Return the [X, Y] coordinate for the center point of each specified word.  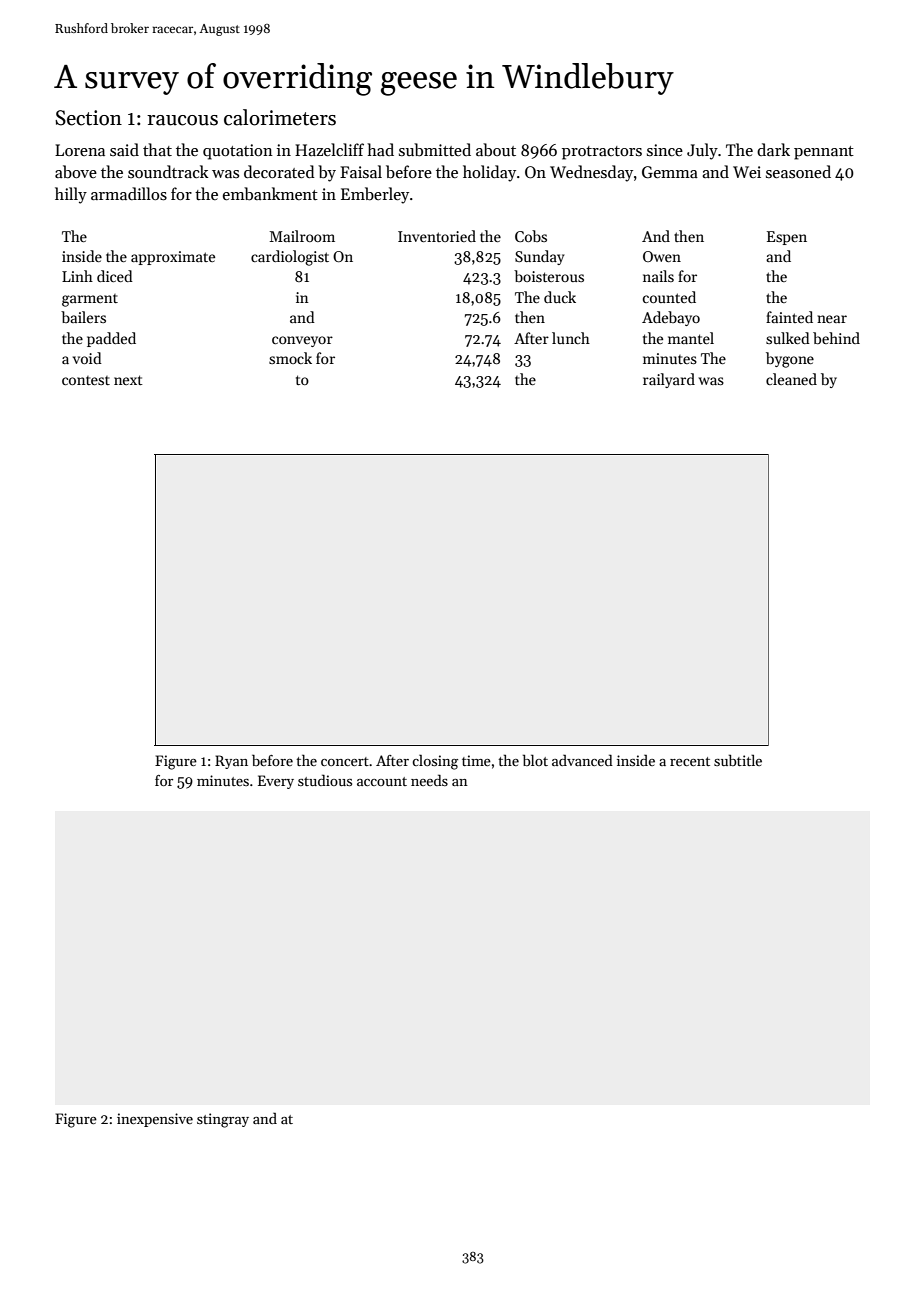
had [380, 149]
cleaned [791, 379]
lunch [571, 338]
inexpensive [155, 1120]
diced [115, 276]
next [128, 380]
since [665, 150]
